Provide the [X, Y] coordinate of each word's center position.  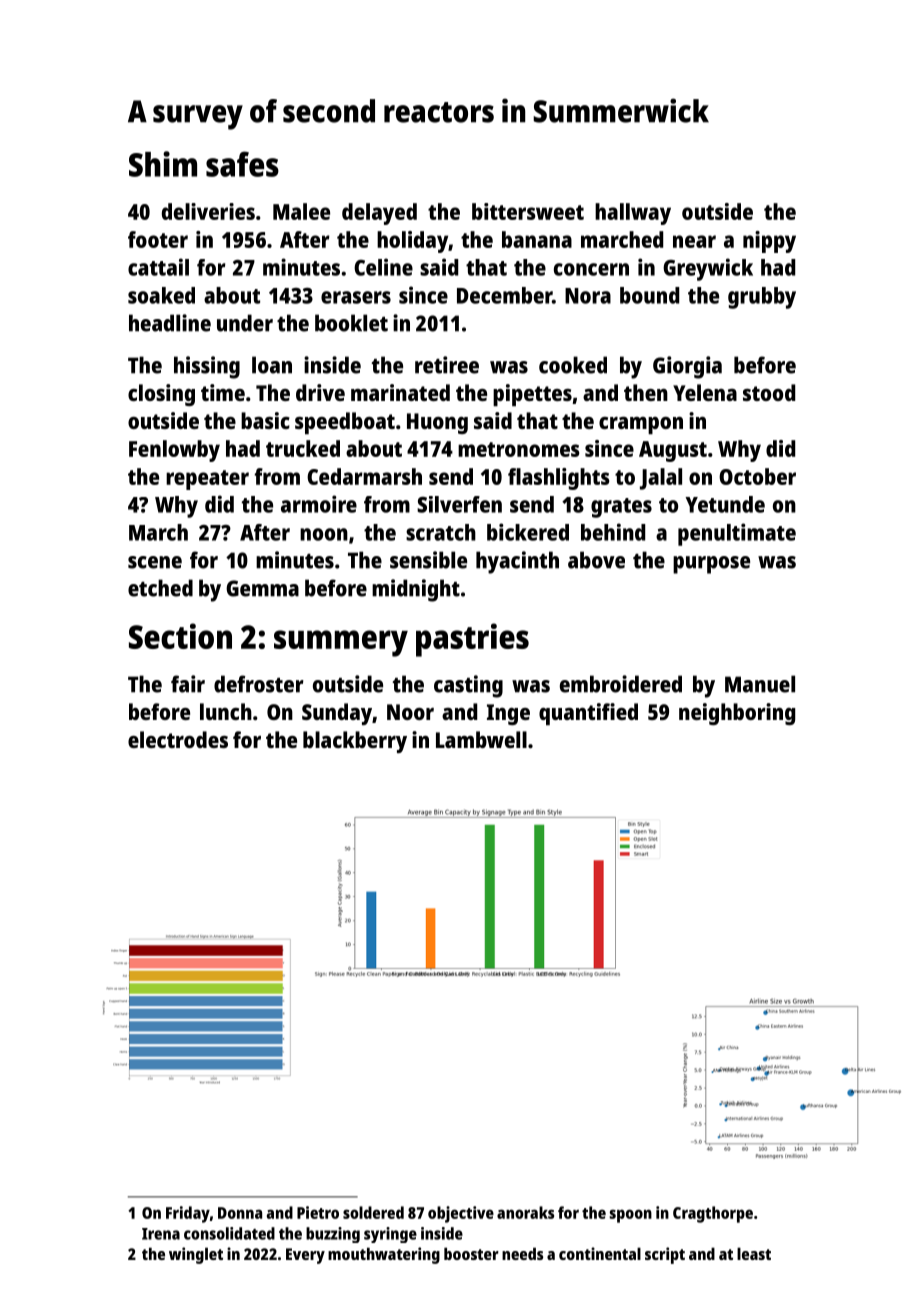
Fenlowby [174, 451]
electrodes [178, 739]
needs [522, 1253]
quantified [588, 714]
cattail [158, 267]
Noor [410, 712]
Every [305, 1256]
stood [769, 392]
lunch [226, 711]
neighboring [737, 714]
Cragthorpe [713, 1214]
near [694, 241]
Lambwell [481, 739]
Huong [437, 423]
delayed [379, 214]
